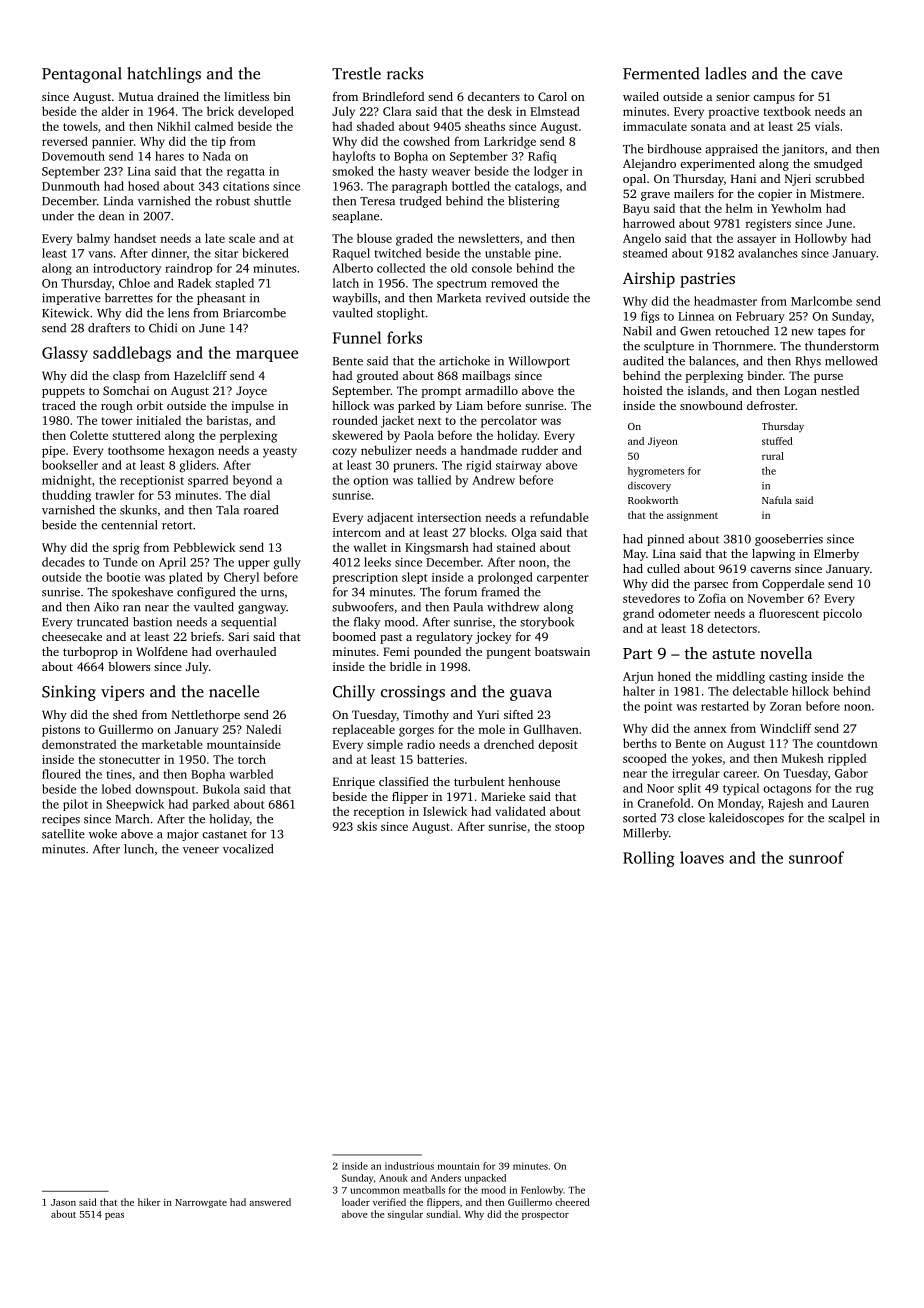  What do you see at coordinates (773, 456) in the page?
I see `rural` at bounding box center [773, 456].
